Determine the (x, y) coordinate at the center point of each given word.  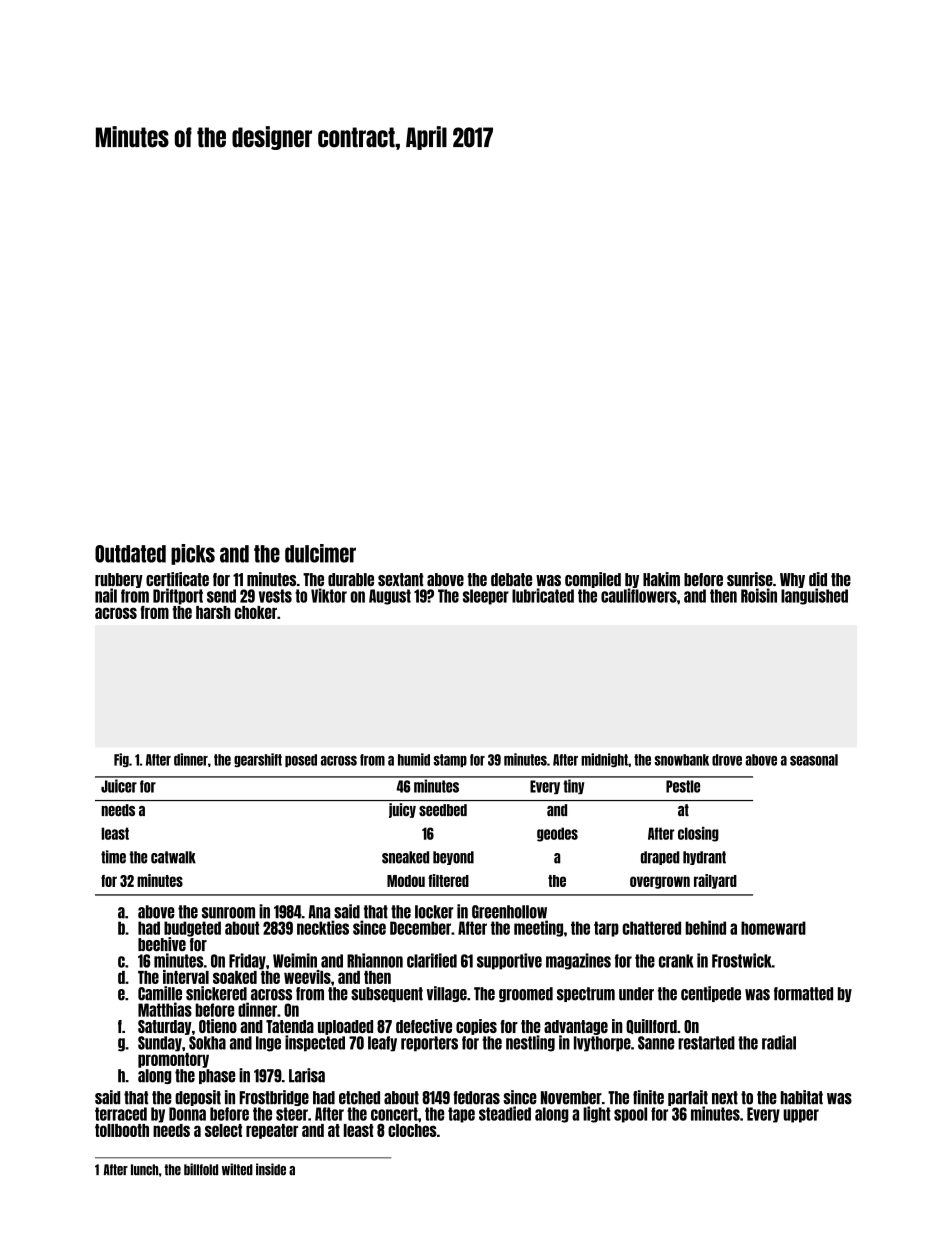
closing (698, 834)
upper (801, 1116)
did (818, 579)
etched (359, 1098)
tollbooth (122, 1130)
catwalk (173, 857)
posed (301, 760)
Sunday (160, 1044)
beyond (453, 858)
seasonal (814, 760)
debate (511, 579)
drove (727, 760)
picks (193, 554)
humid (414, 759)
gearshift (258, 760)
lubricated (543, 595)
